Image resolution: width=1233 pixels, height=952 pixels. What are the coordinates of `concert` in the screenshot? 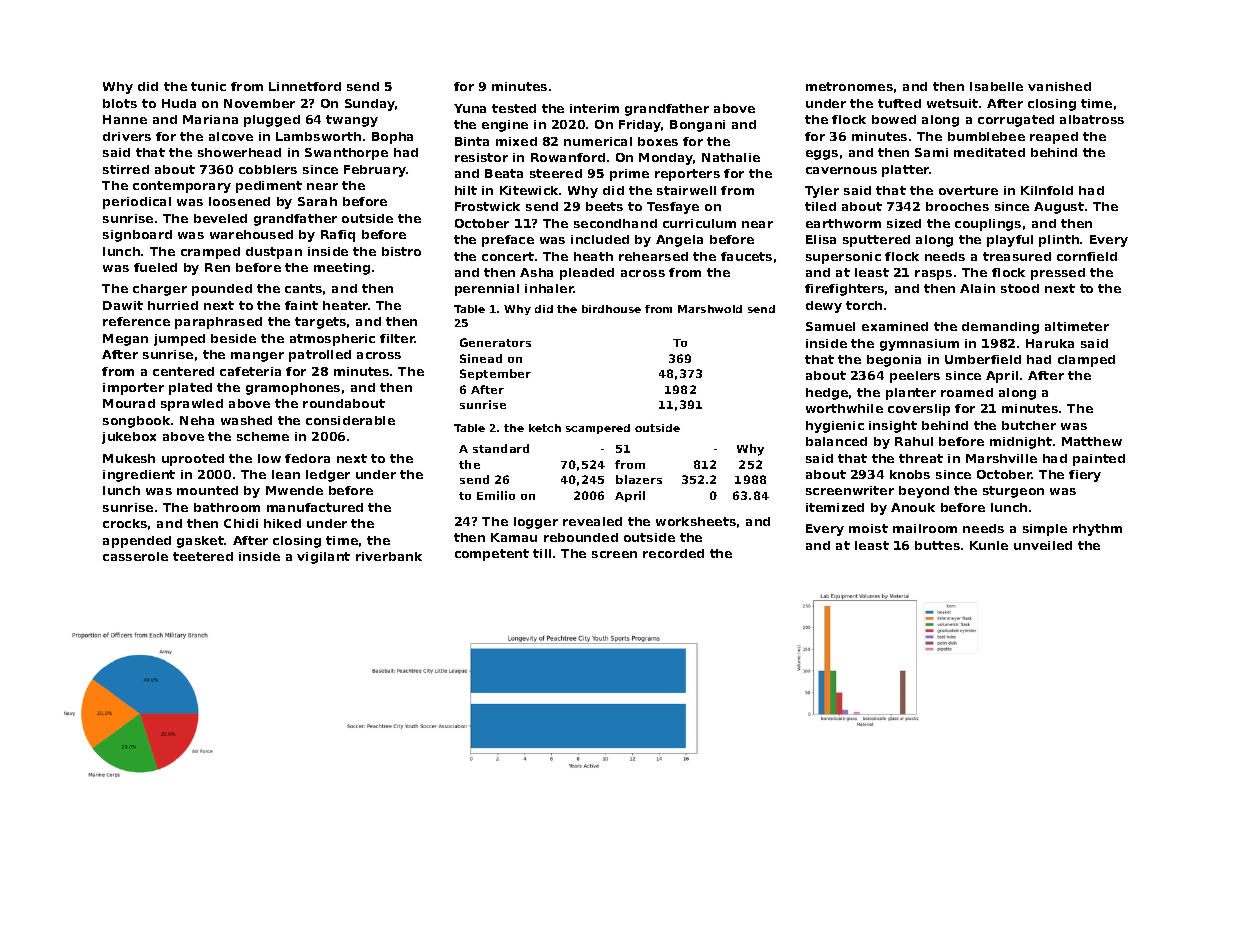 It's located at (508, 256).
